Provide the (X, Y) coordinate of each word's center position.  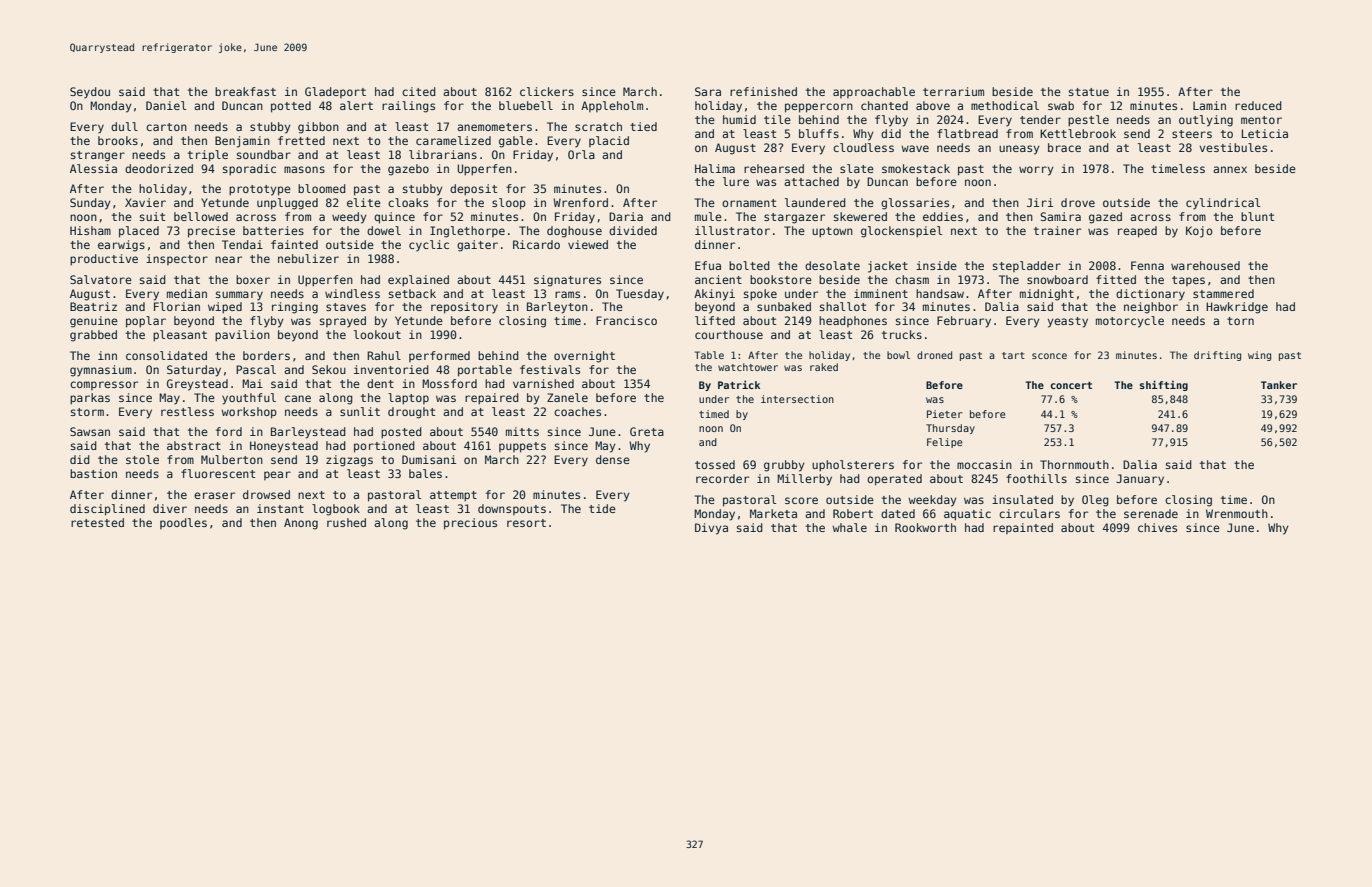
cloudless (863, 147)
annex (1230, 169)
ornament (749, 203)
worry (1036, 171)
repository (464, 308)
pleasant (180, 336)
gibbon (318, 128)
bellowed (201, 216)
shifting (1164, 385)
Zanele (567, 397)
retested (97, 522)
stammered (1223, 293)
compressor (104, 385)
